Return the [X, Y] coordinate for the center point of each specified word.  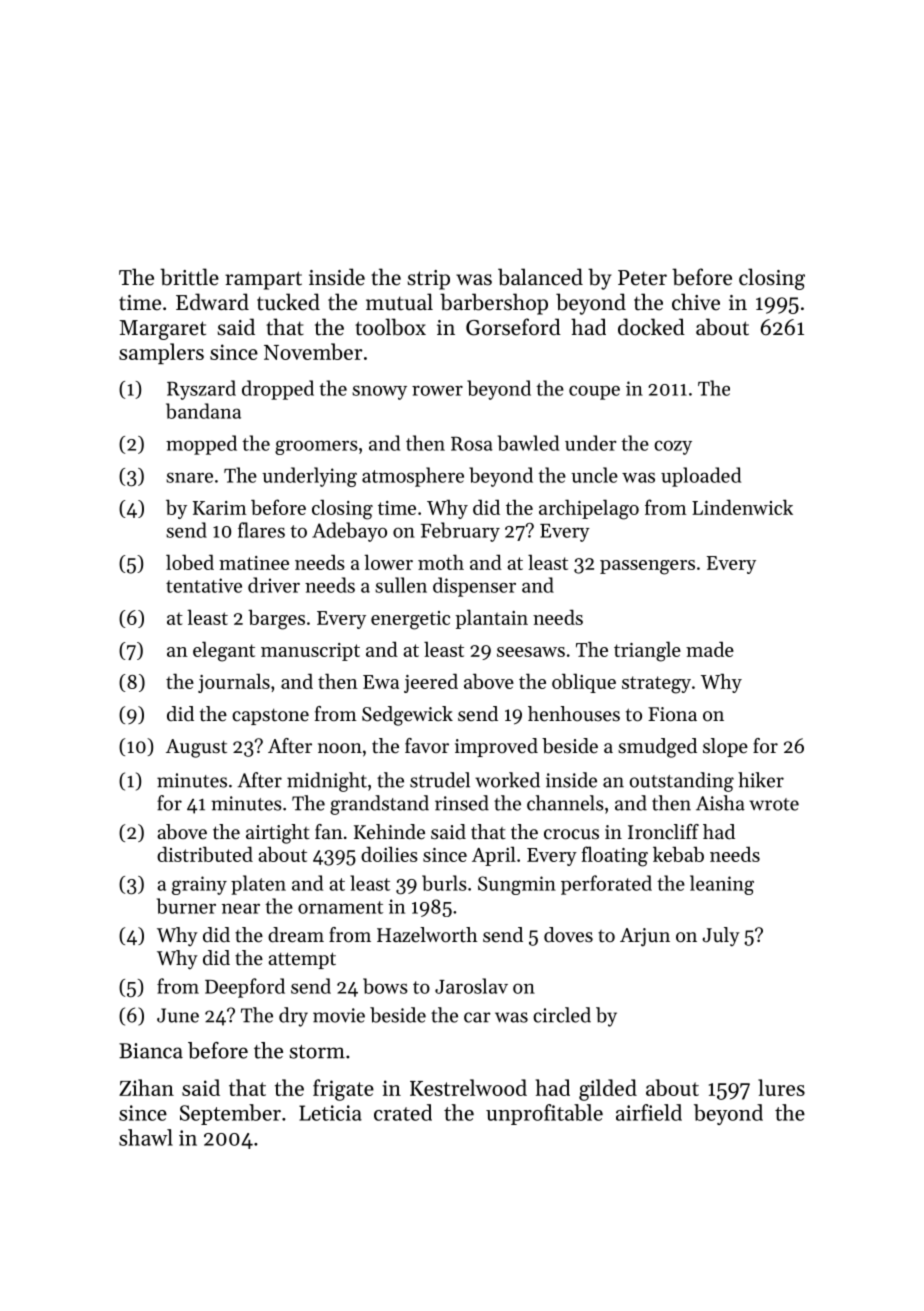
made [710, 649]
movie [339, 1015]
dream [296, 935]
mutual [399, 302]
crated [403, 1112]
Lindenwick [742, 507]
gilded [608, 1090]
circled [562, 1015]
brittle [189, 277]
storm [317, 1052]
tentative [204, 585]
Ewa [381, 682]
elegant [224, 651]
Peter [642, 278]
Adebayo [349, 532]
